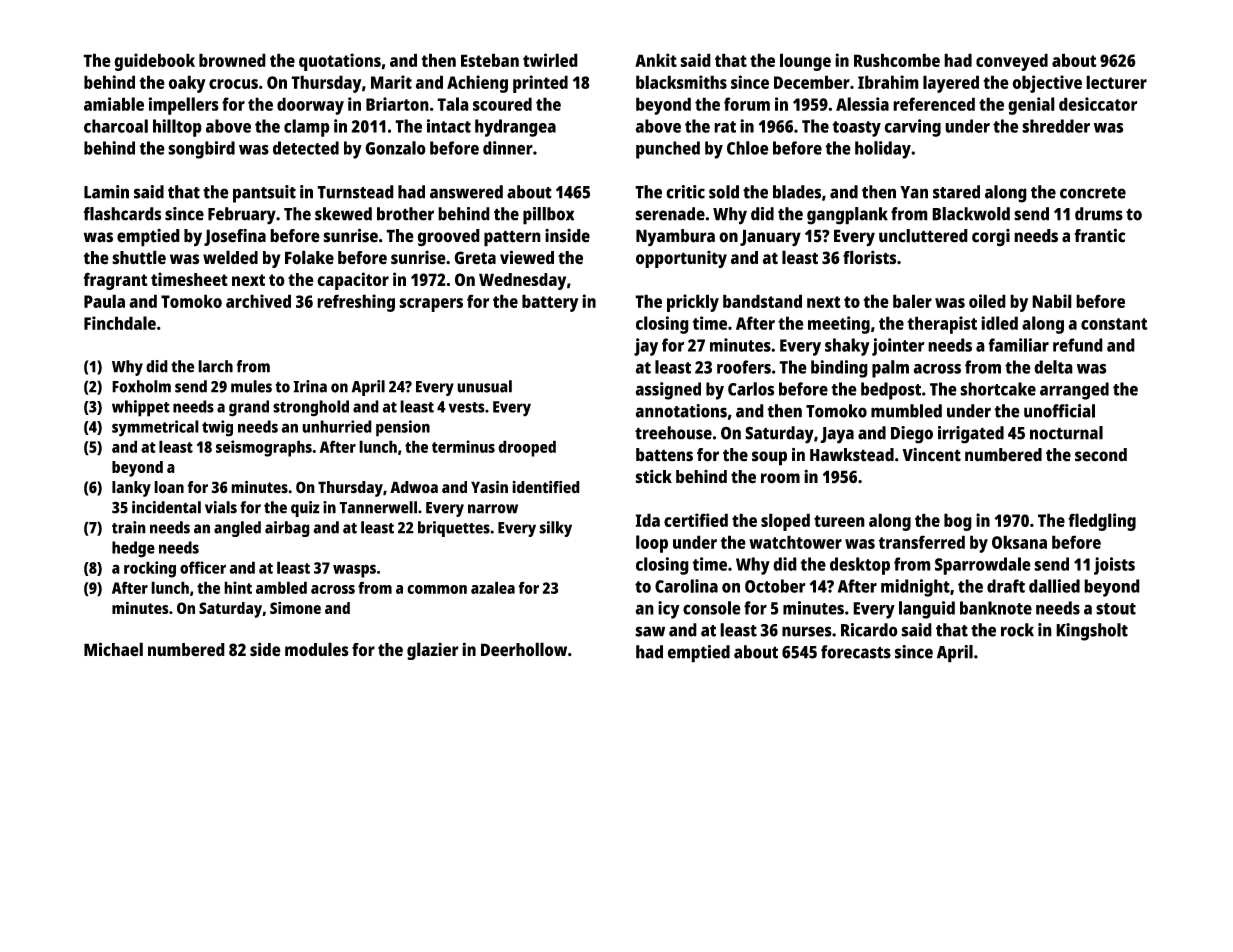  I want to click on refreshing, so click(356, 303).
